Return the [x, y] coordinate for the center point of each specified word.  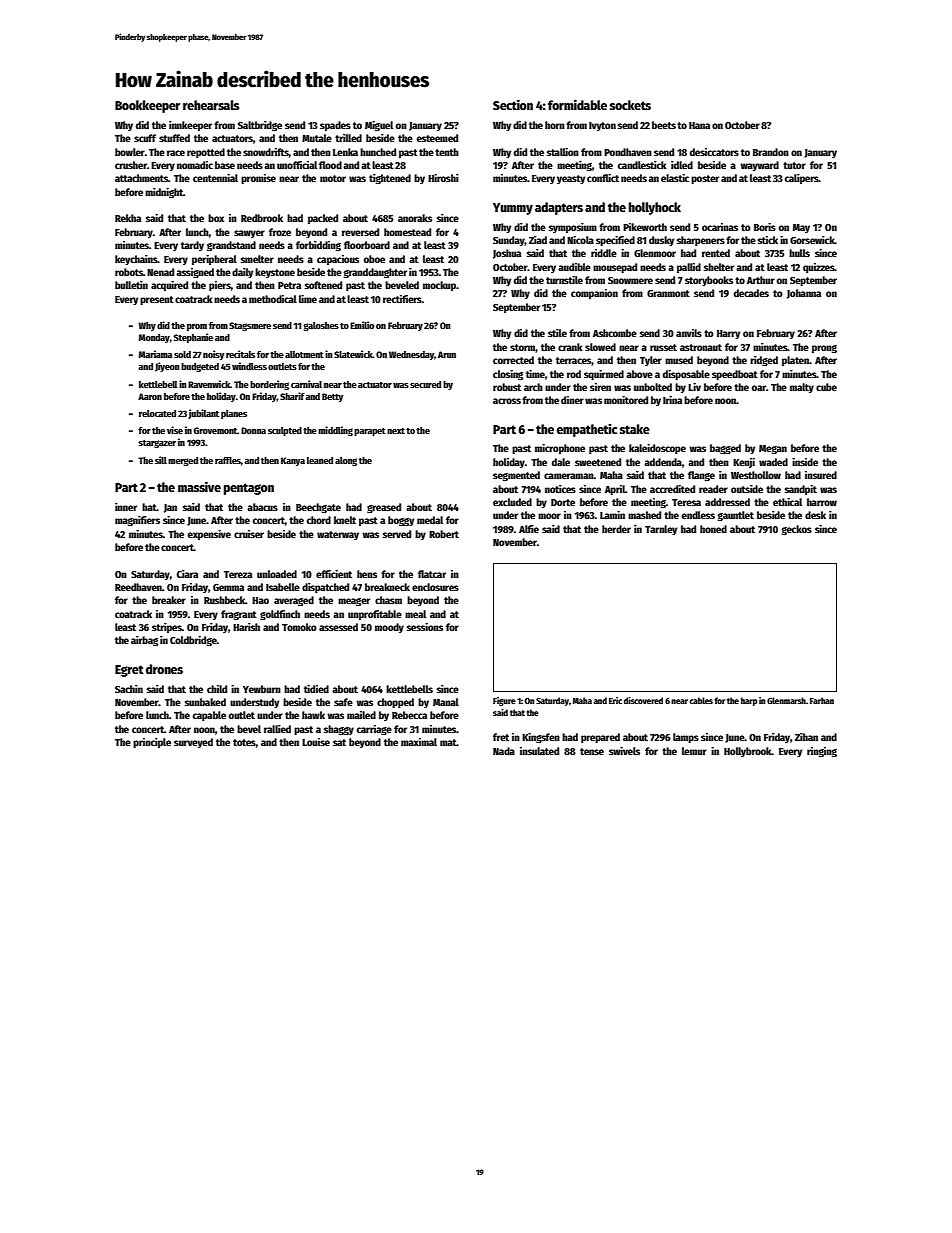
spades [335, 126]
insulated [539, 751]
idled [682, 165]
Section [513, 104]
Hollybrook [748, 752]
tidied [316, 689]
